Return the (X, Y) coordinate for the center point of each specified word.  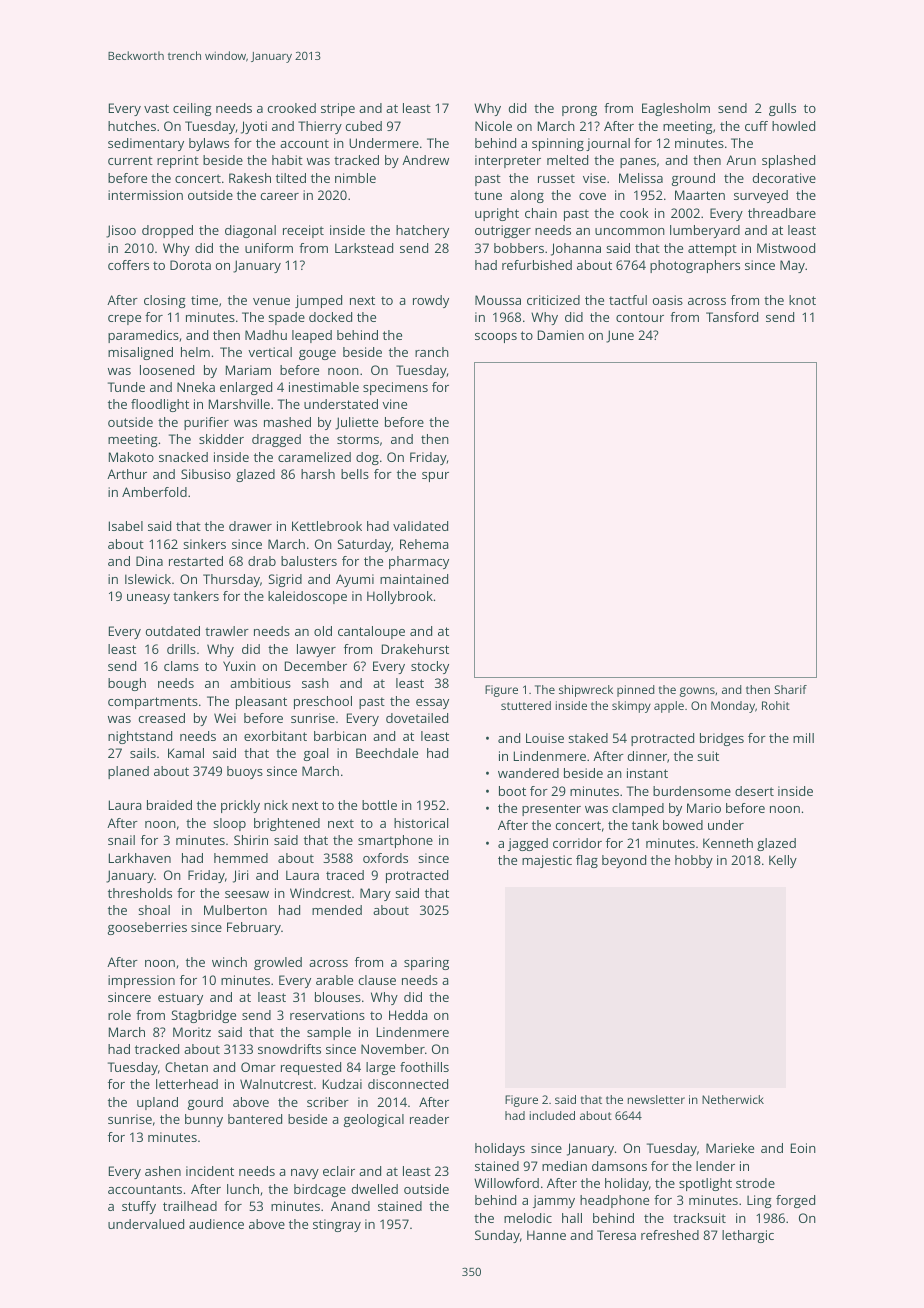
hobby (694, 861)
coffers (128, 265)
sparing (426, 963)
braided (169, 805)
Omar (258, 1067)
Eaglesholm (676, 109)
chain (541, 213)
